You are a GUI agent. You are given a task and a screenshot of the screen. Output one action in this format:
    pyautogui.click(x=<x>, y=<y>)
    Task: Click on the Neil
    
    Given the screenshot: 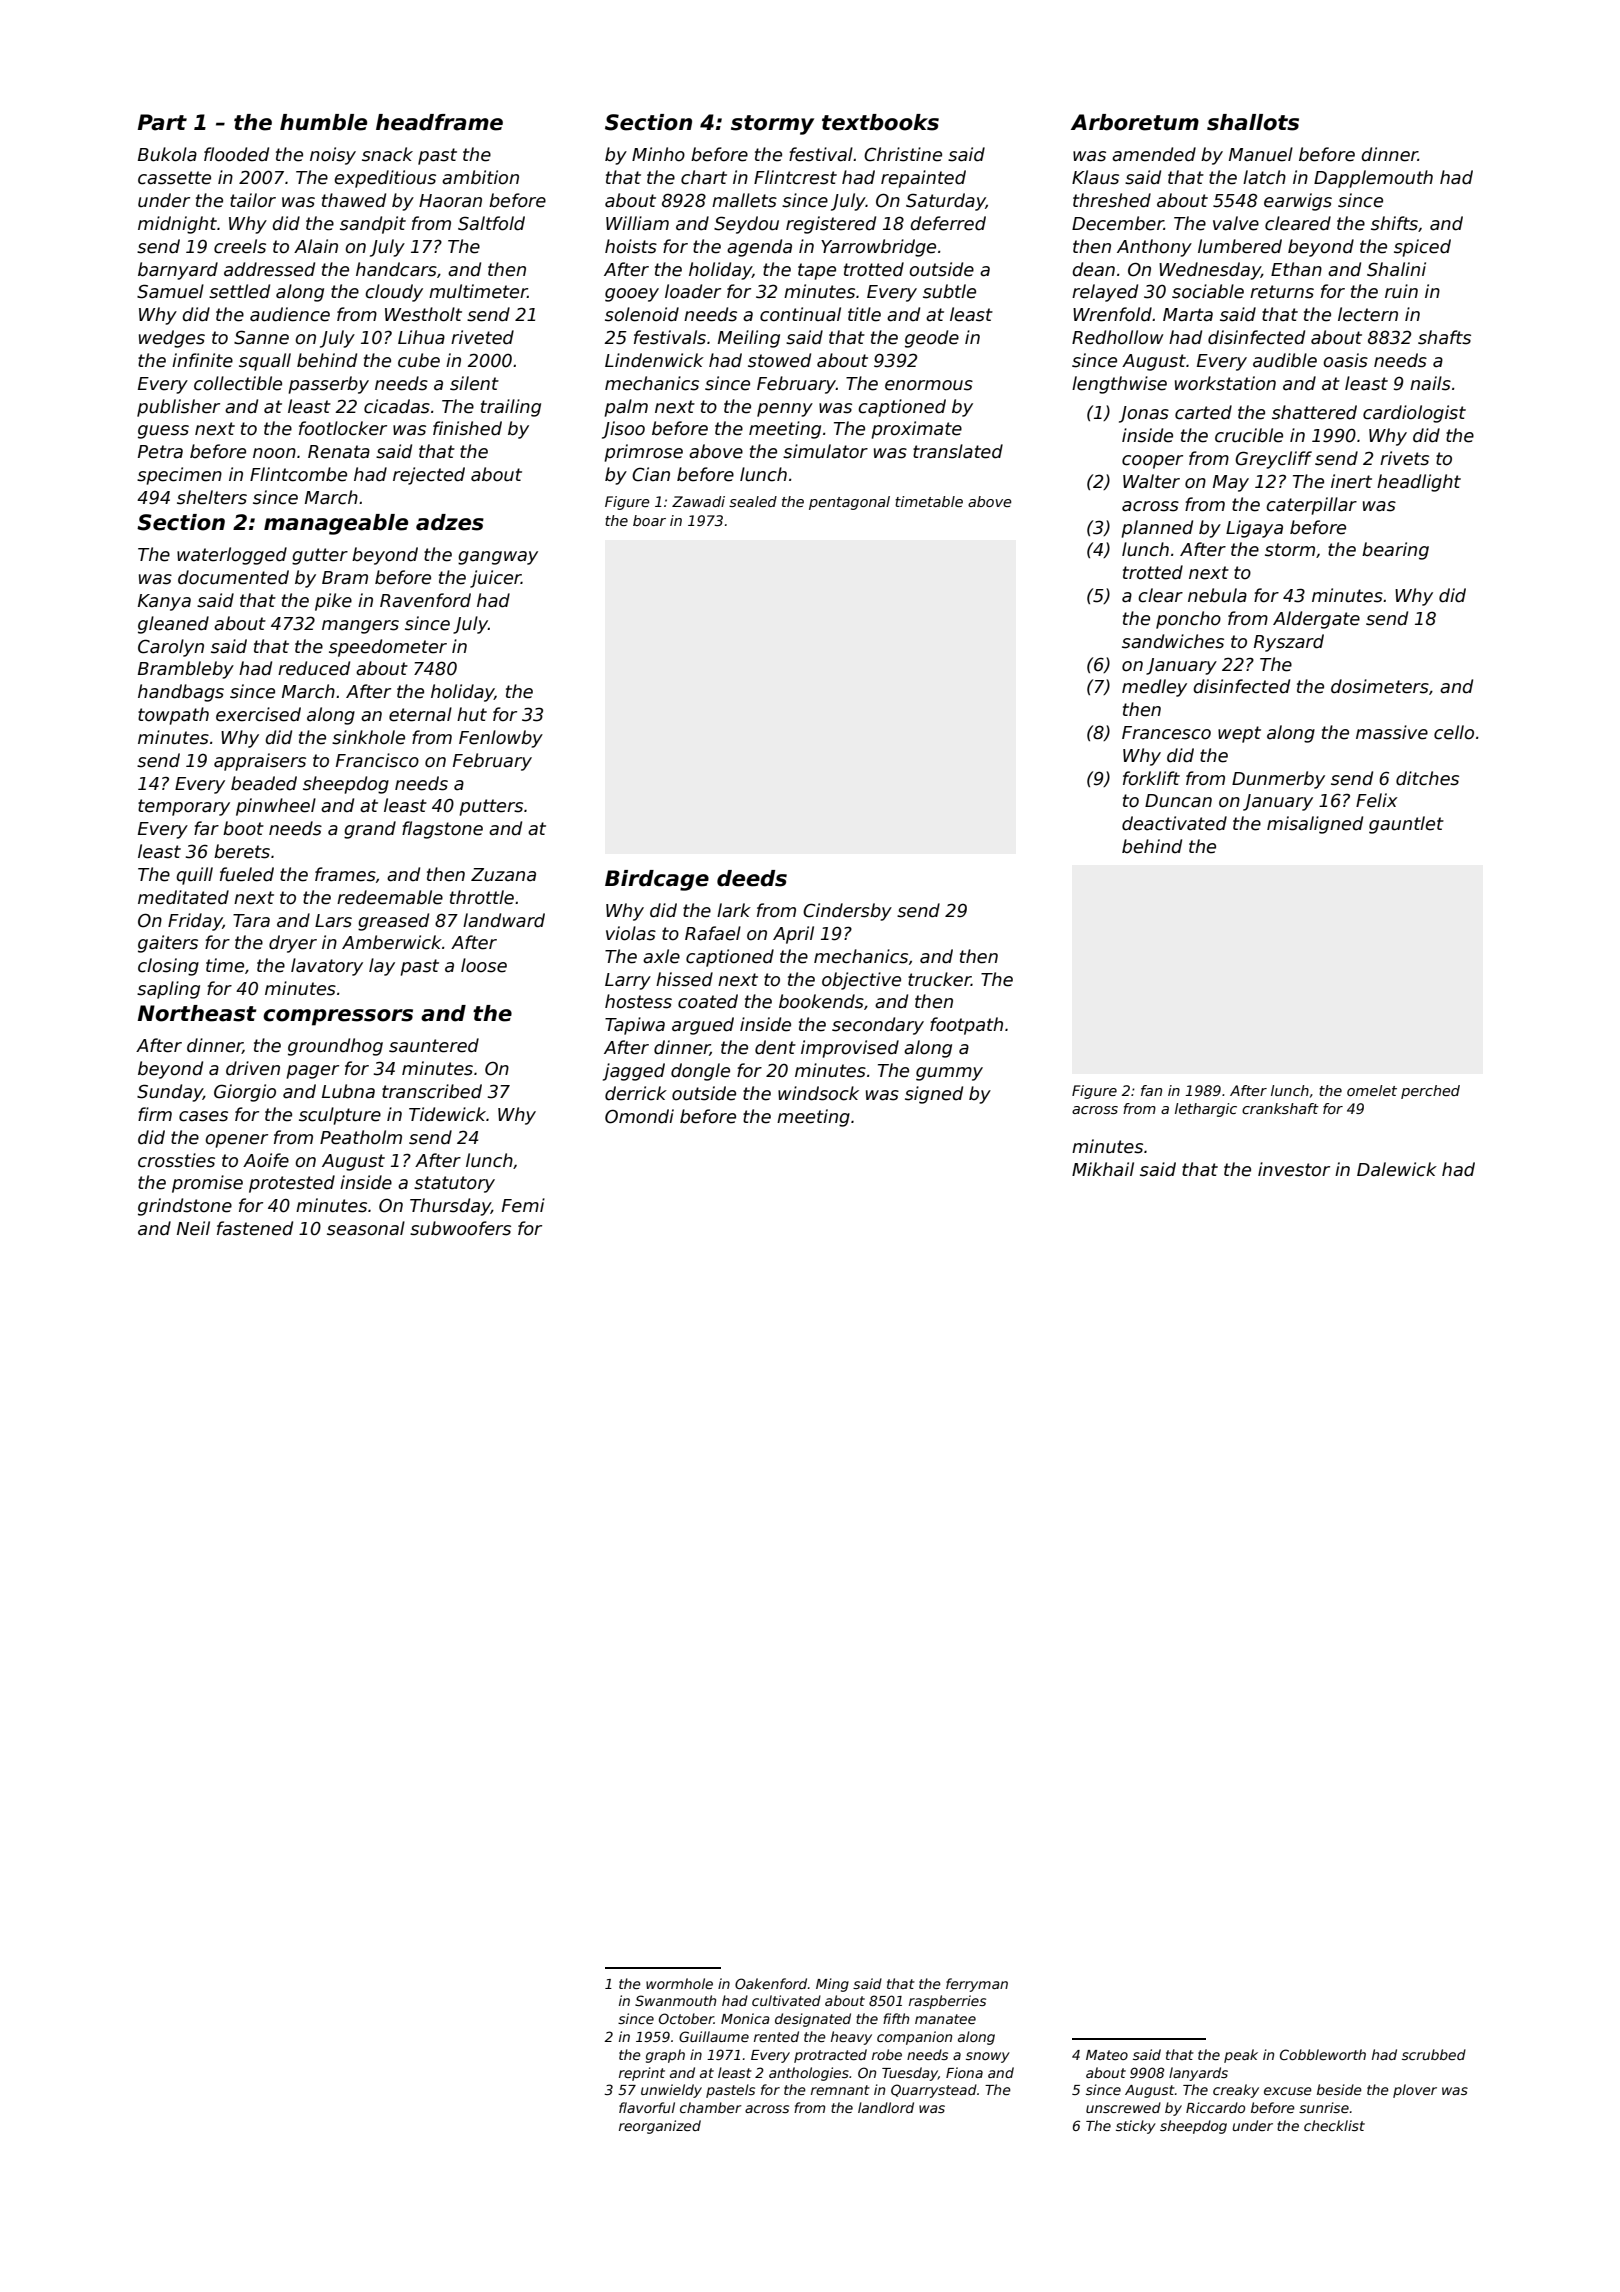 What is the action you would take?
    pyautogui.click(x=193, y=1228)
